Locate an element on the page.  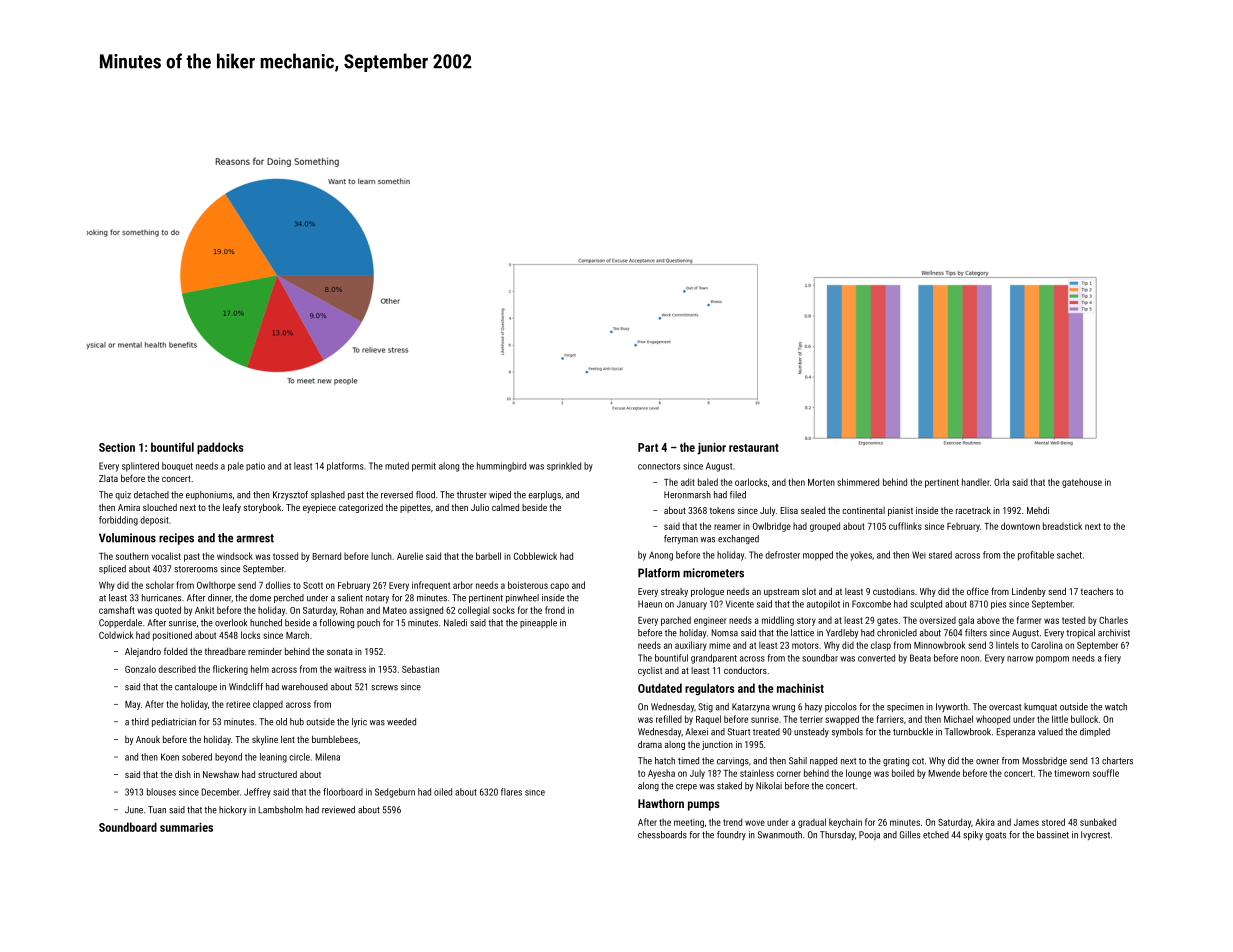
gatehouse is located at coordinates (1082, 483).
